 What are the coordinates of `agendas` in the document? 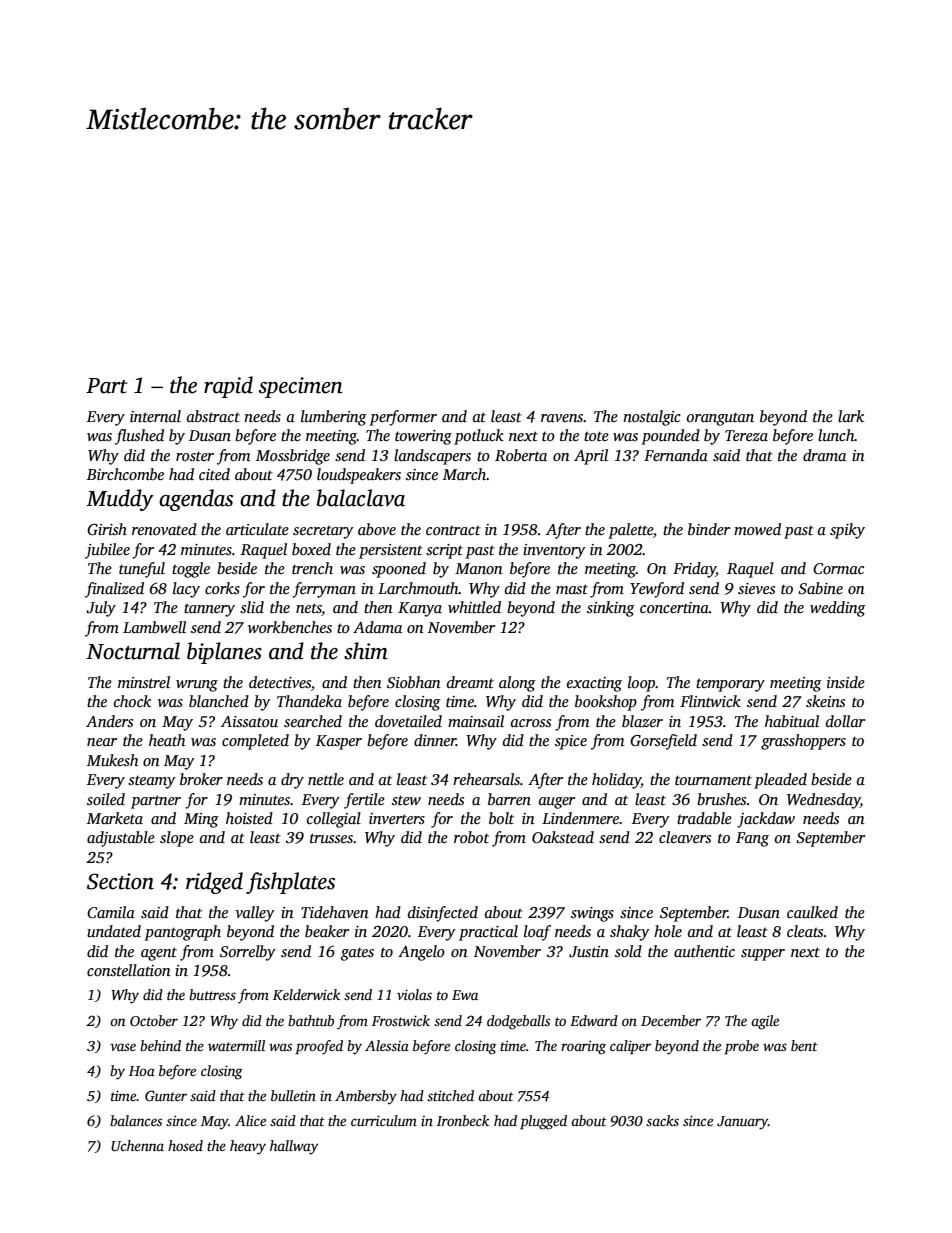 It's located at (196, 500).
